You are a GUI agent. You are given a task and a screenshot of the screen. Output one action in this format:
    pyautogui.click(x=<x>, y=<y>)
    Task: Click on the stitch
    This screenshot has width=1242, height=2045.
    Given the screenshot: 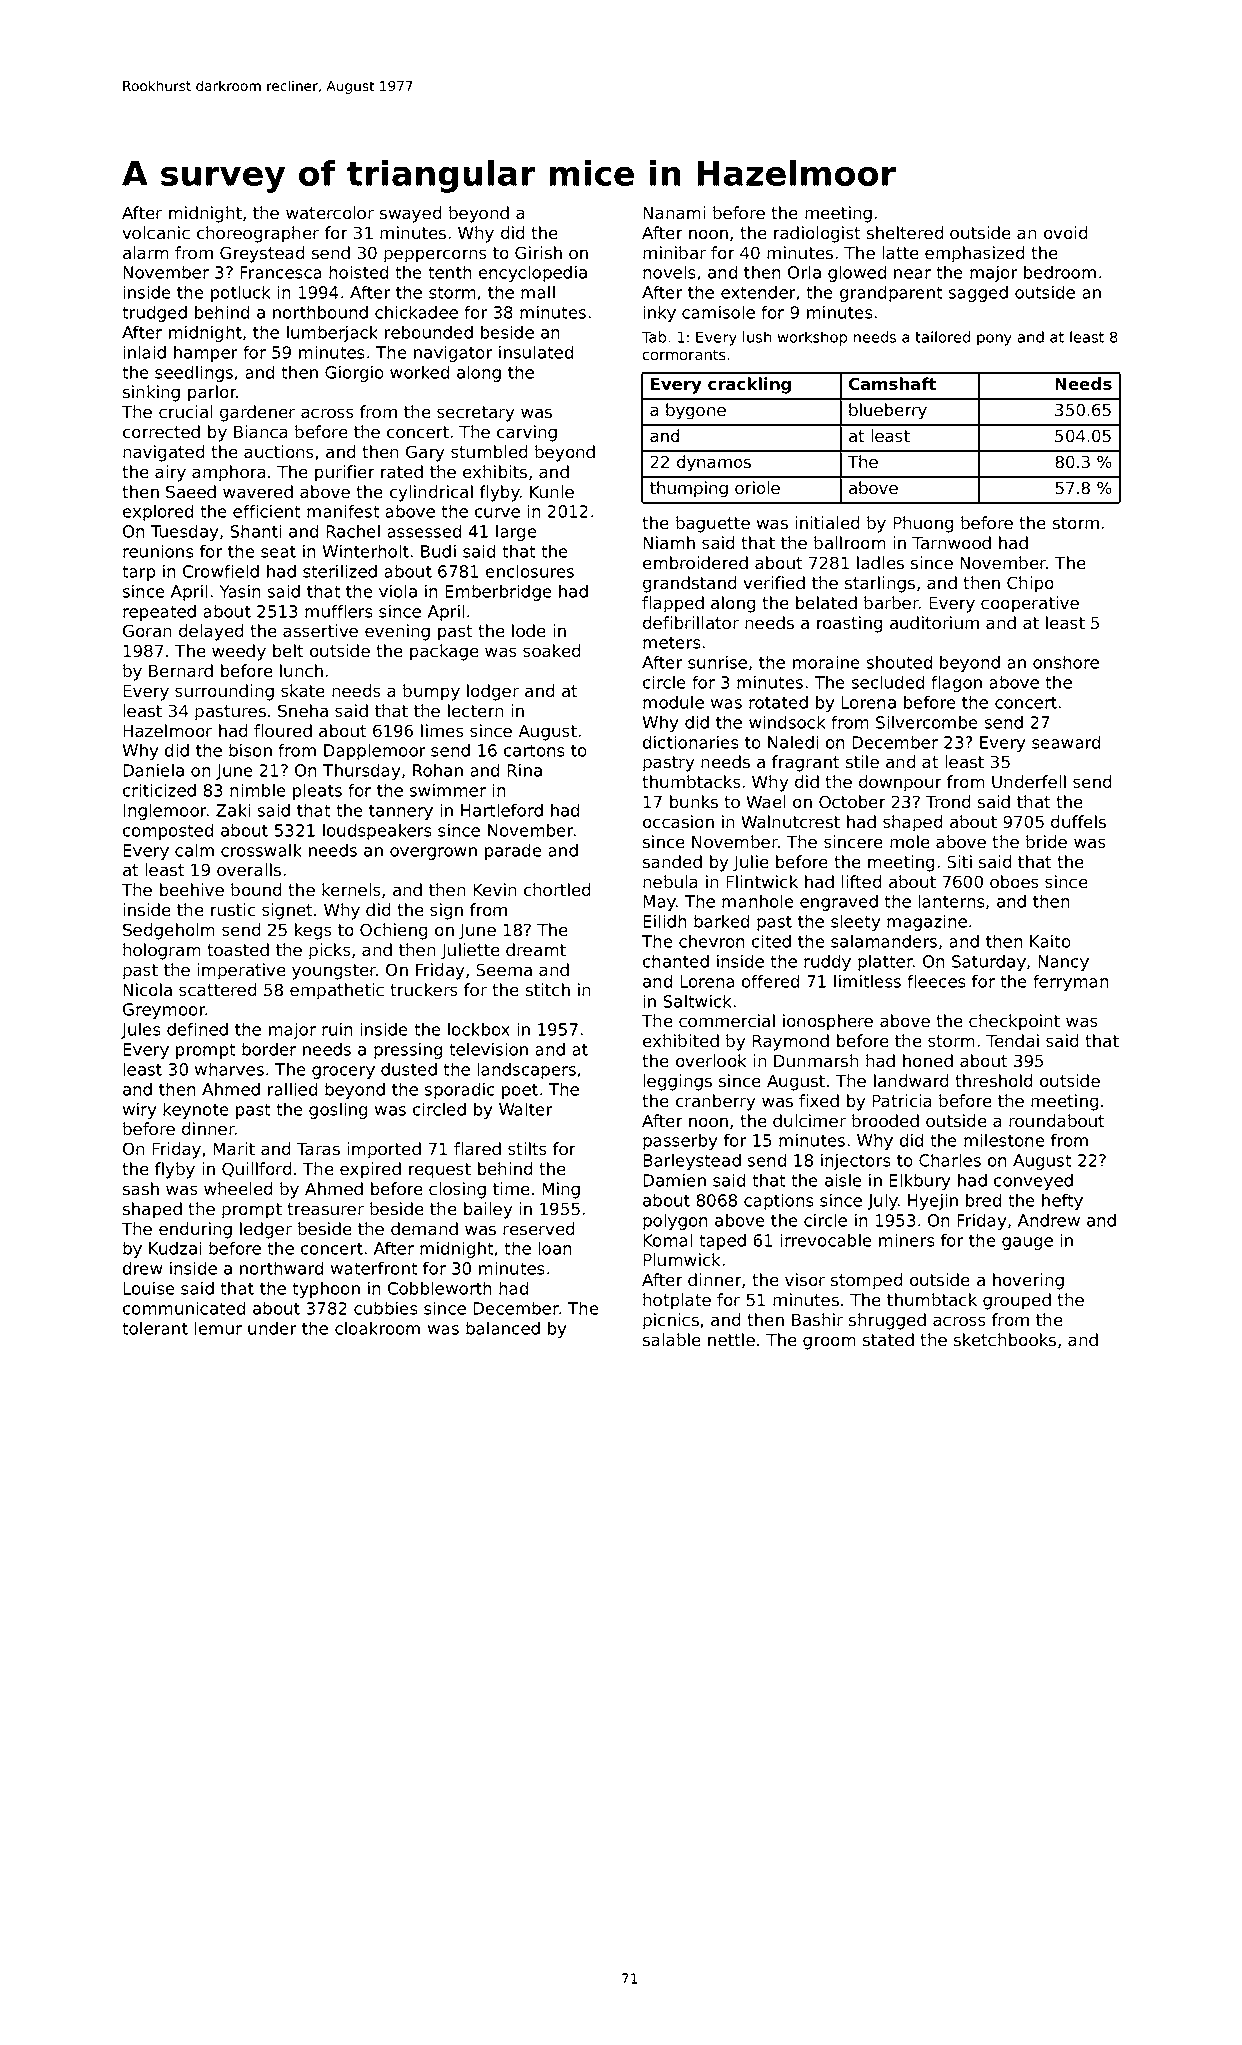 What is the action you would take?
    pyautogui.click(x=548, y=990)
